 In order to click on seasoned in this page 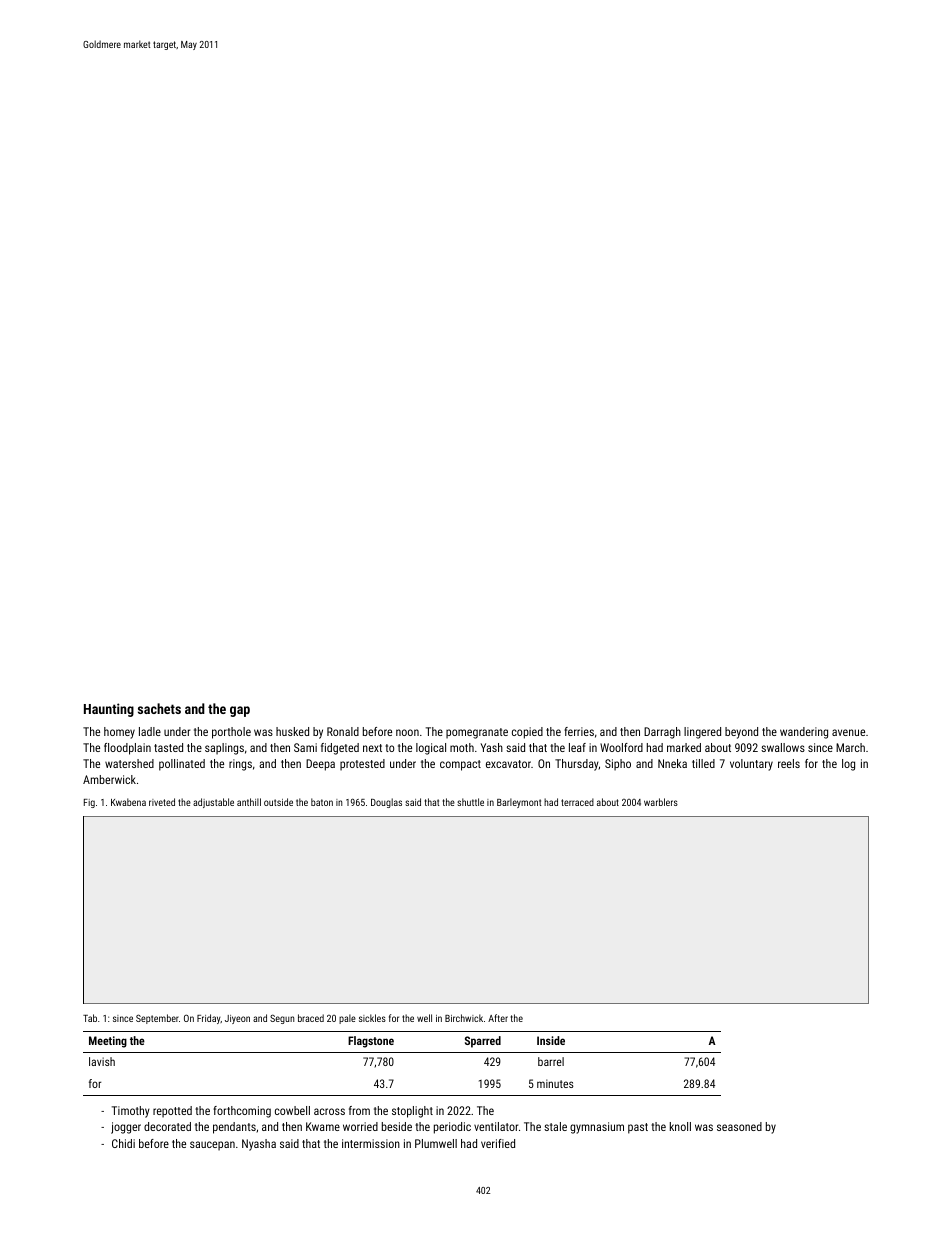, I will do `click(739, 1126)`.
